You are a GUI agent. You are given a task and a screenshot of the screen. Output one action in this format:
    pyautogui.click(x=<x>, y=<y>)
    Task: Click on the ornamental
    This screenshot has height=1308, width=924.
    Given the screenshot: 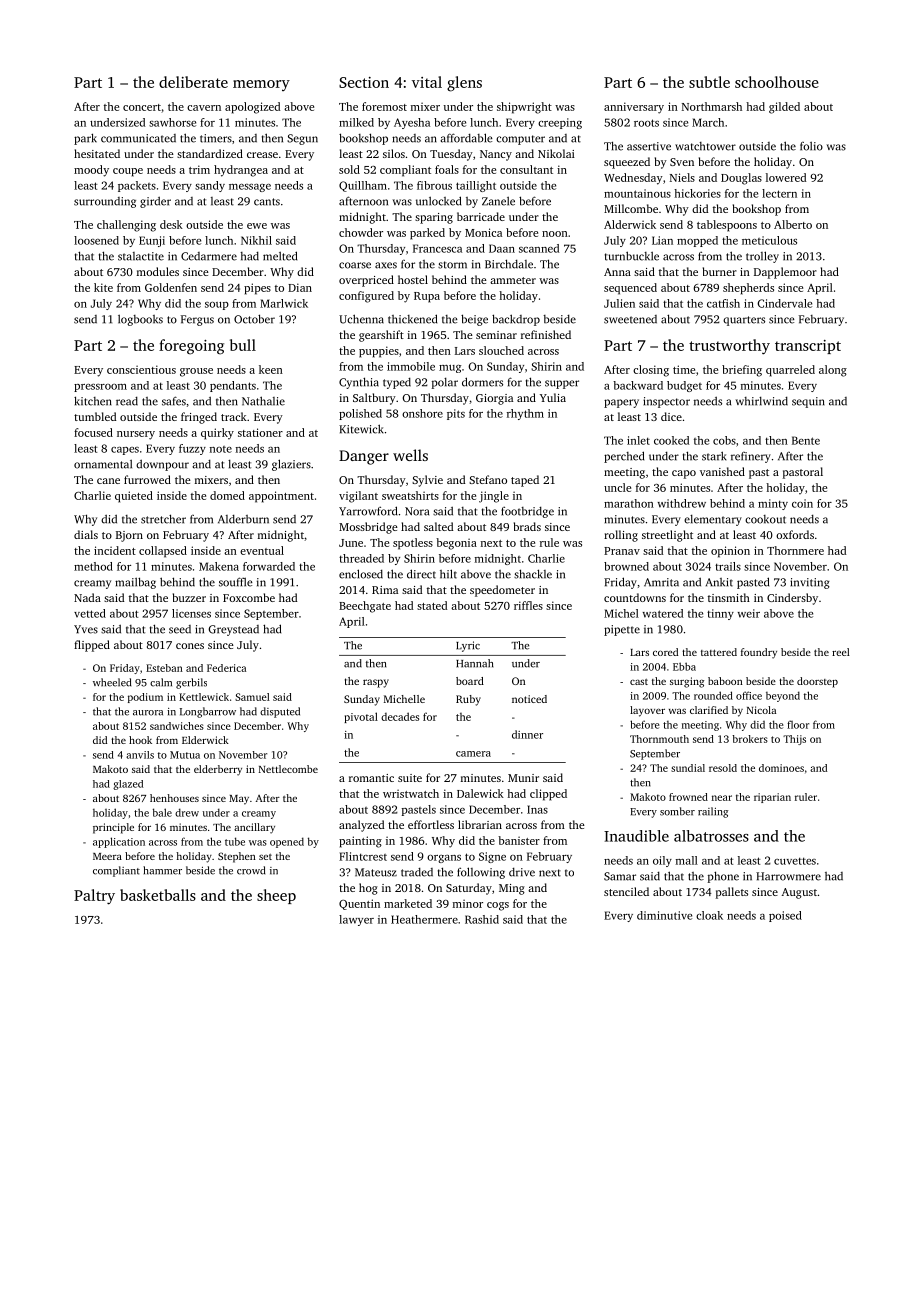 What is the action you would take?
    pyautogui.click(x=103, y=464)
